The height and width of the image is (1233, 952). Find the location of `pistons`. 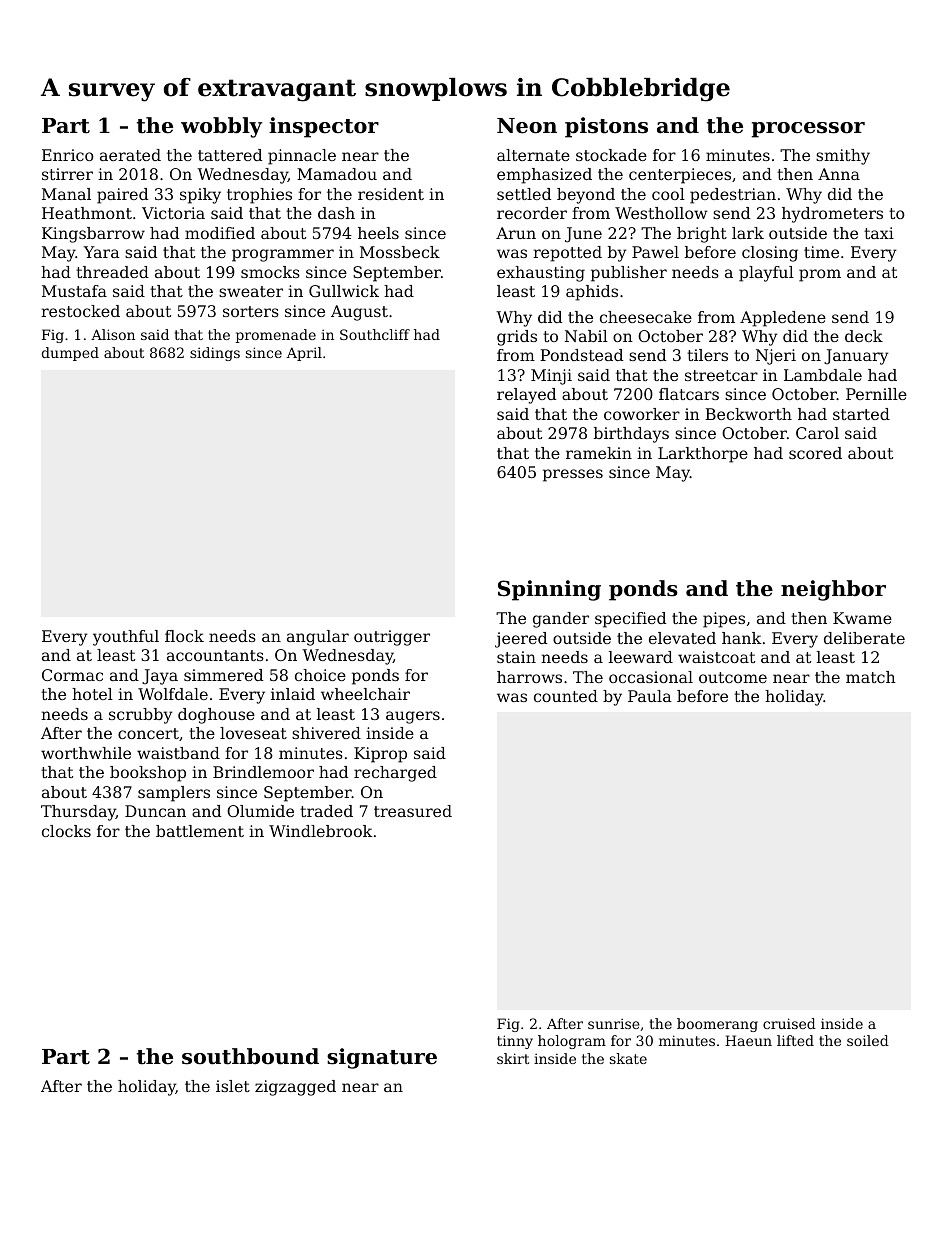

pistons is located at coordinates (606, 127).
